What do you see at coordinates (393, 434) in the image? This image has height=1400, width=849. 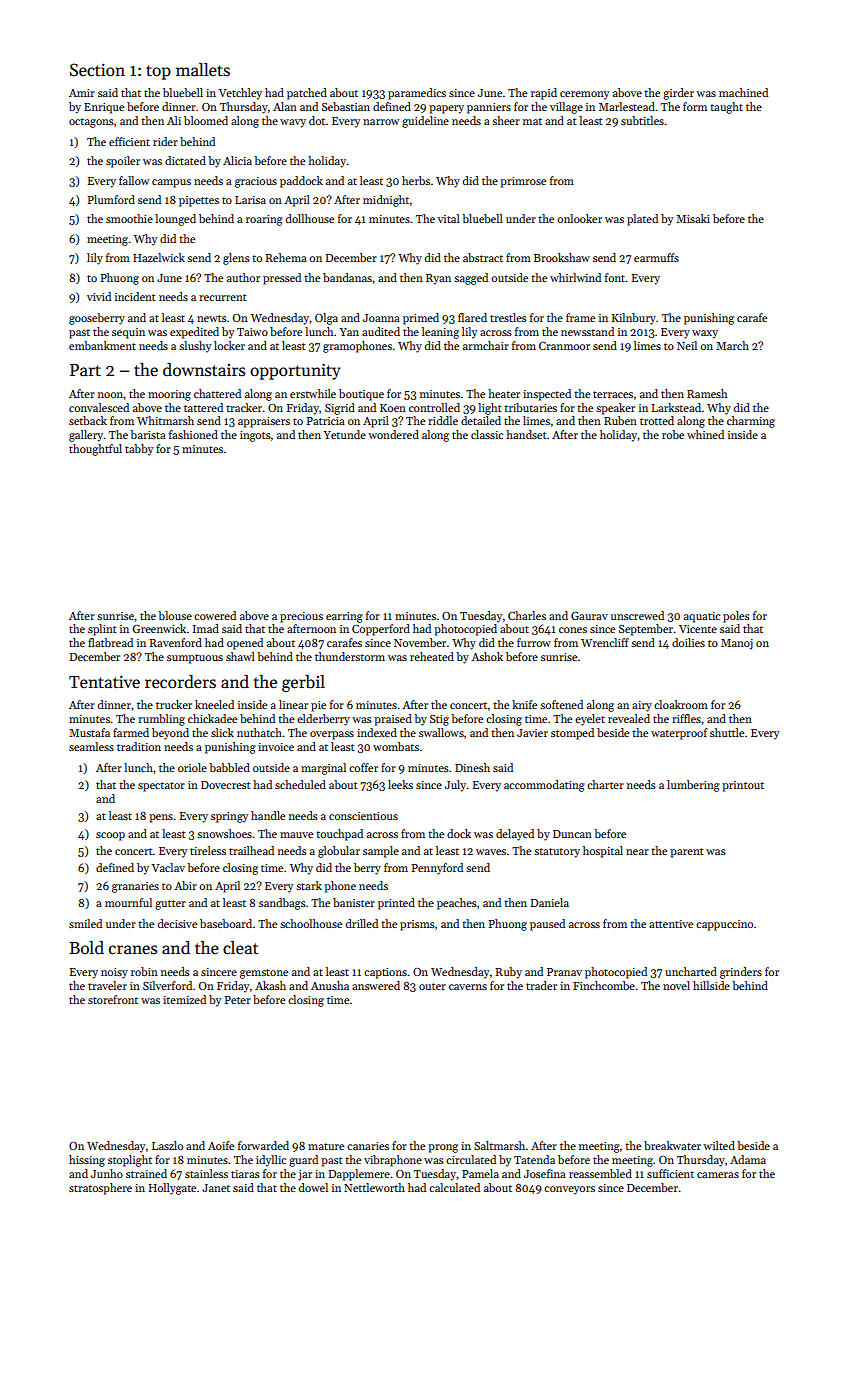 I see `wondered` at bounding box center [393, 434].
